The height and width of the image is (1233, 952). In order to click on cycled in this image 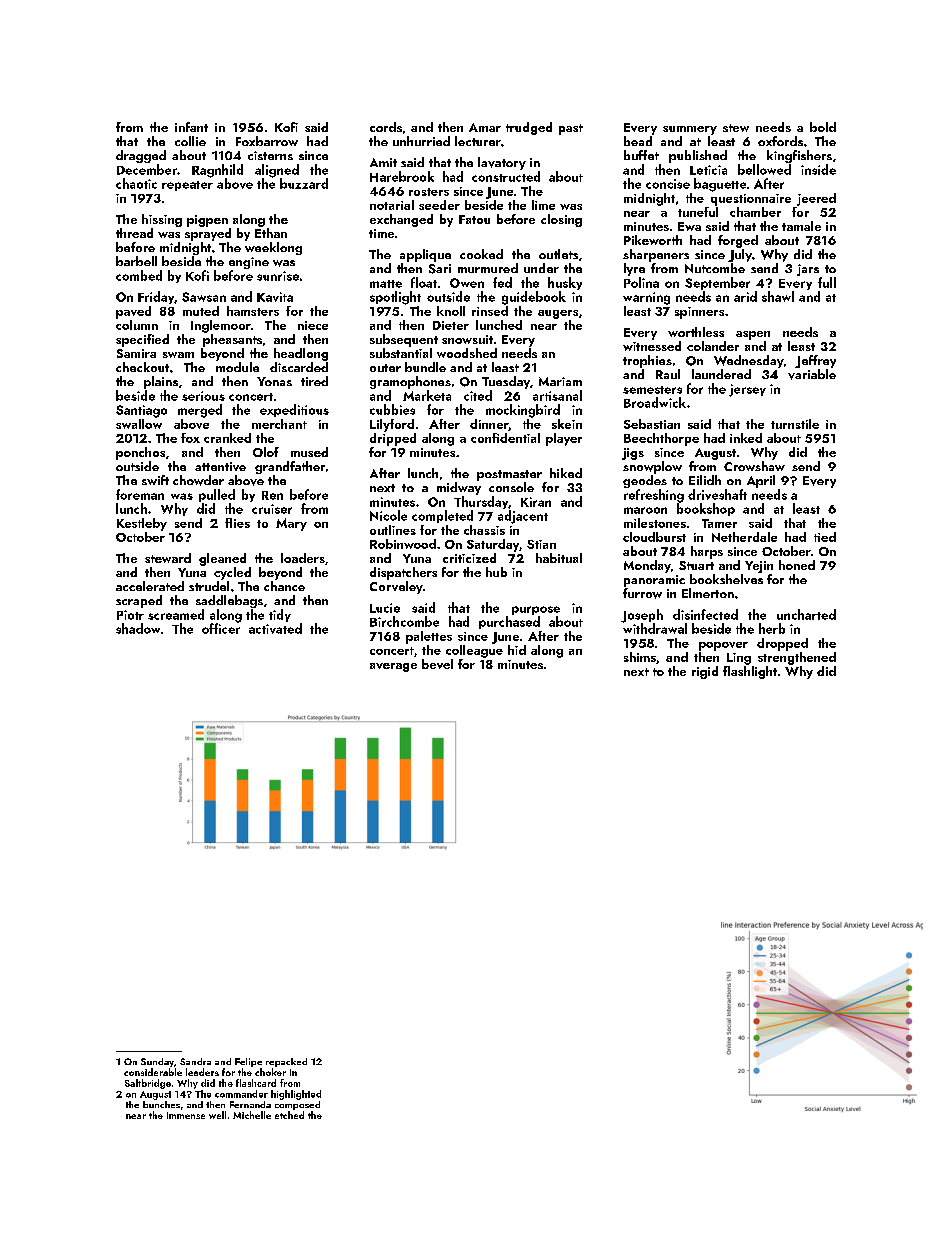, I will do `click(232, 573)`.
